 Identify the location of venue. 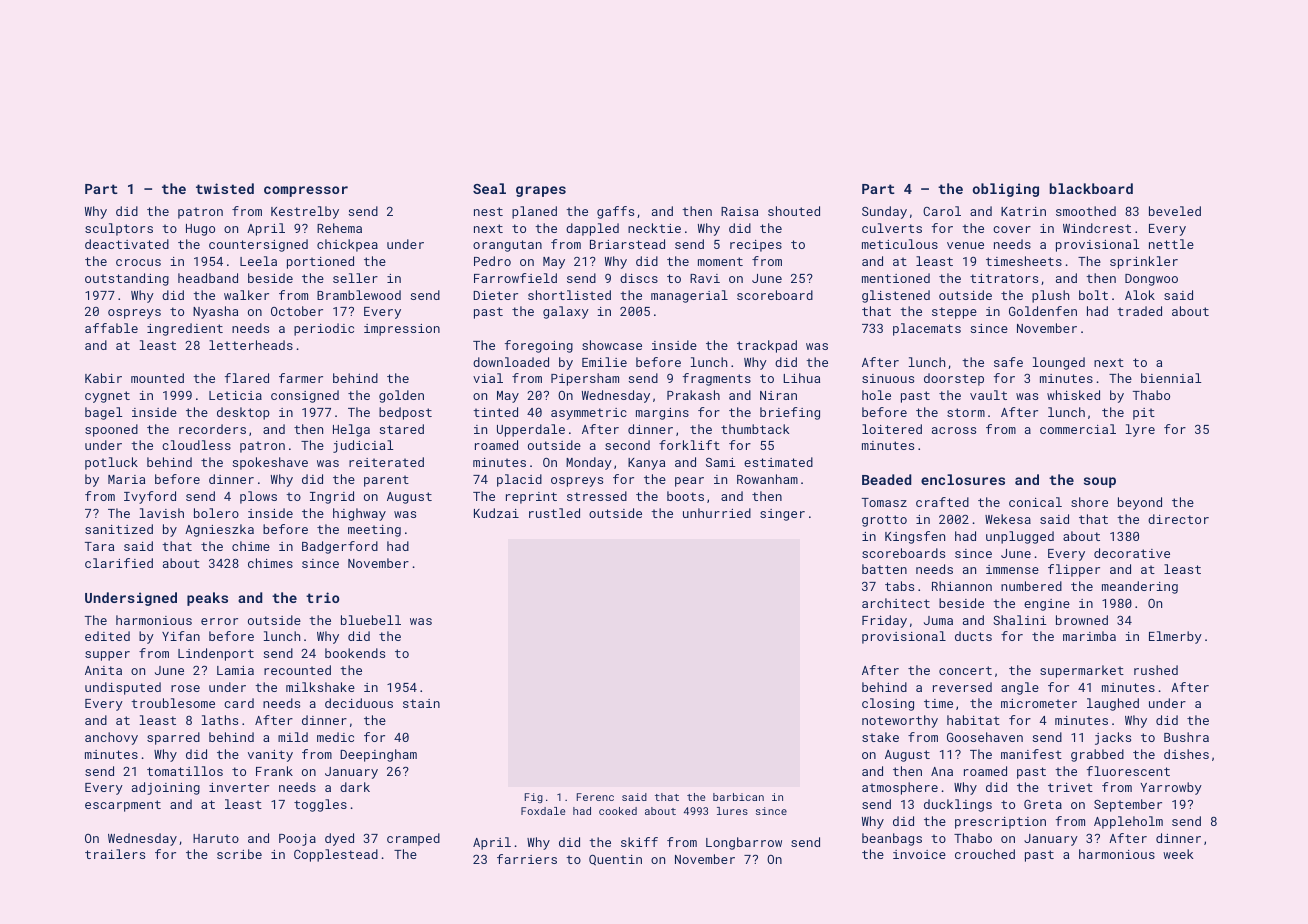
(965, 245).
